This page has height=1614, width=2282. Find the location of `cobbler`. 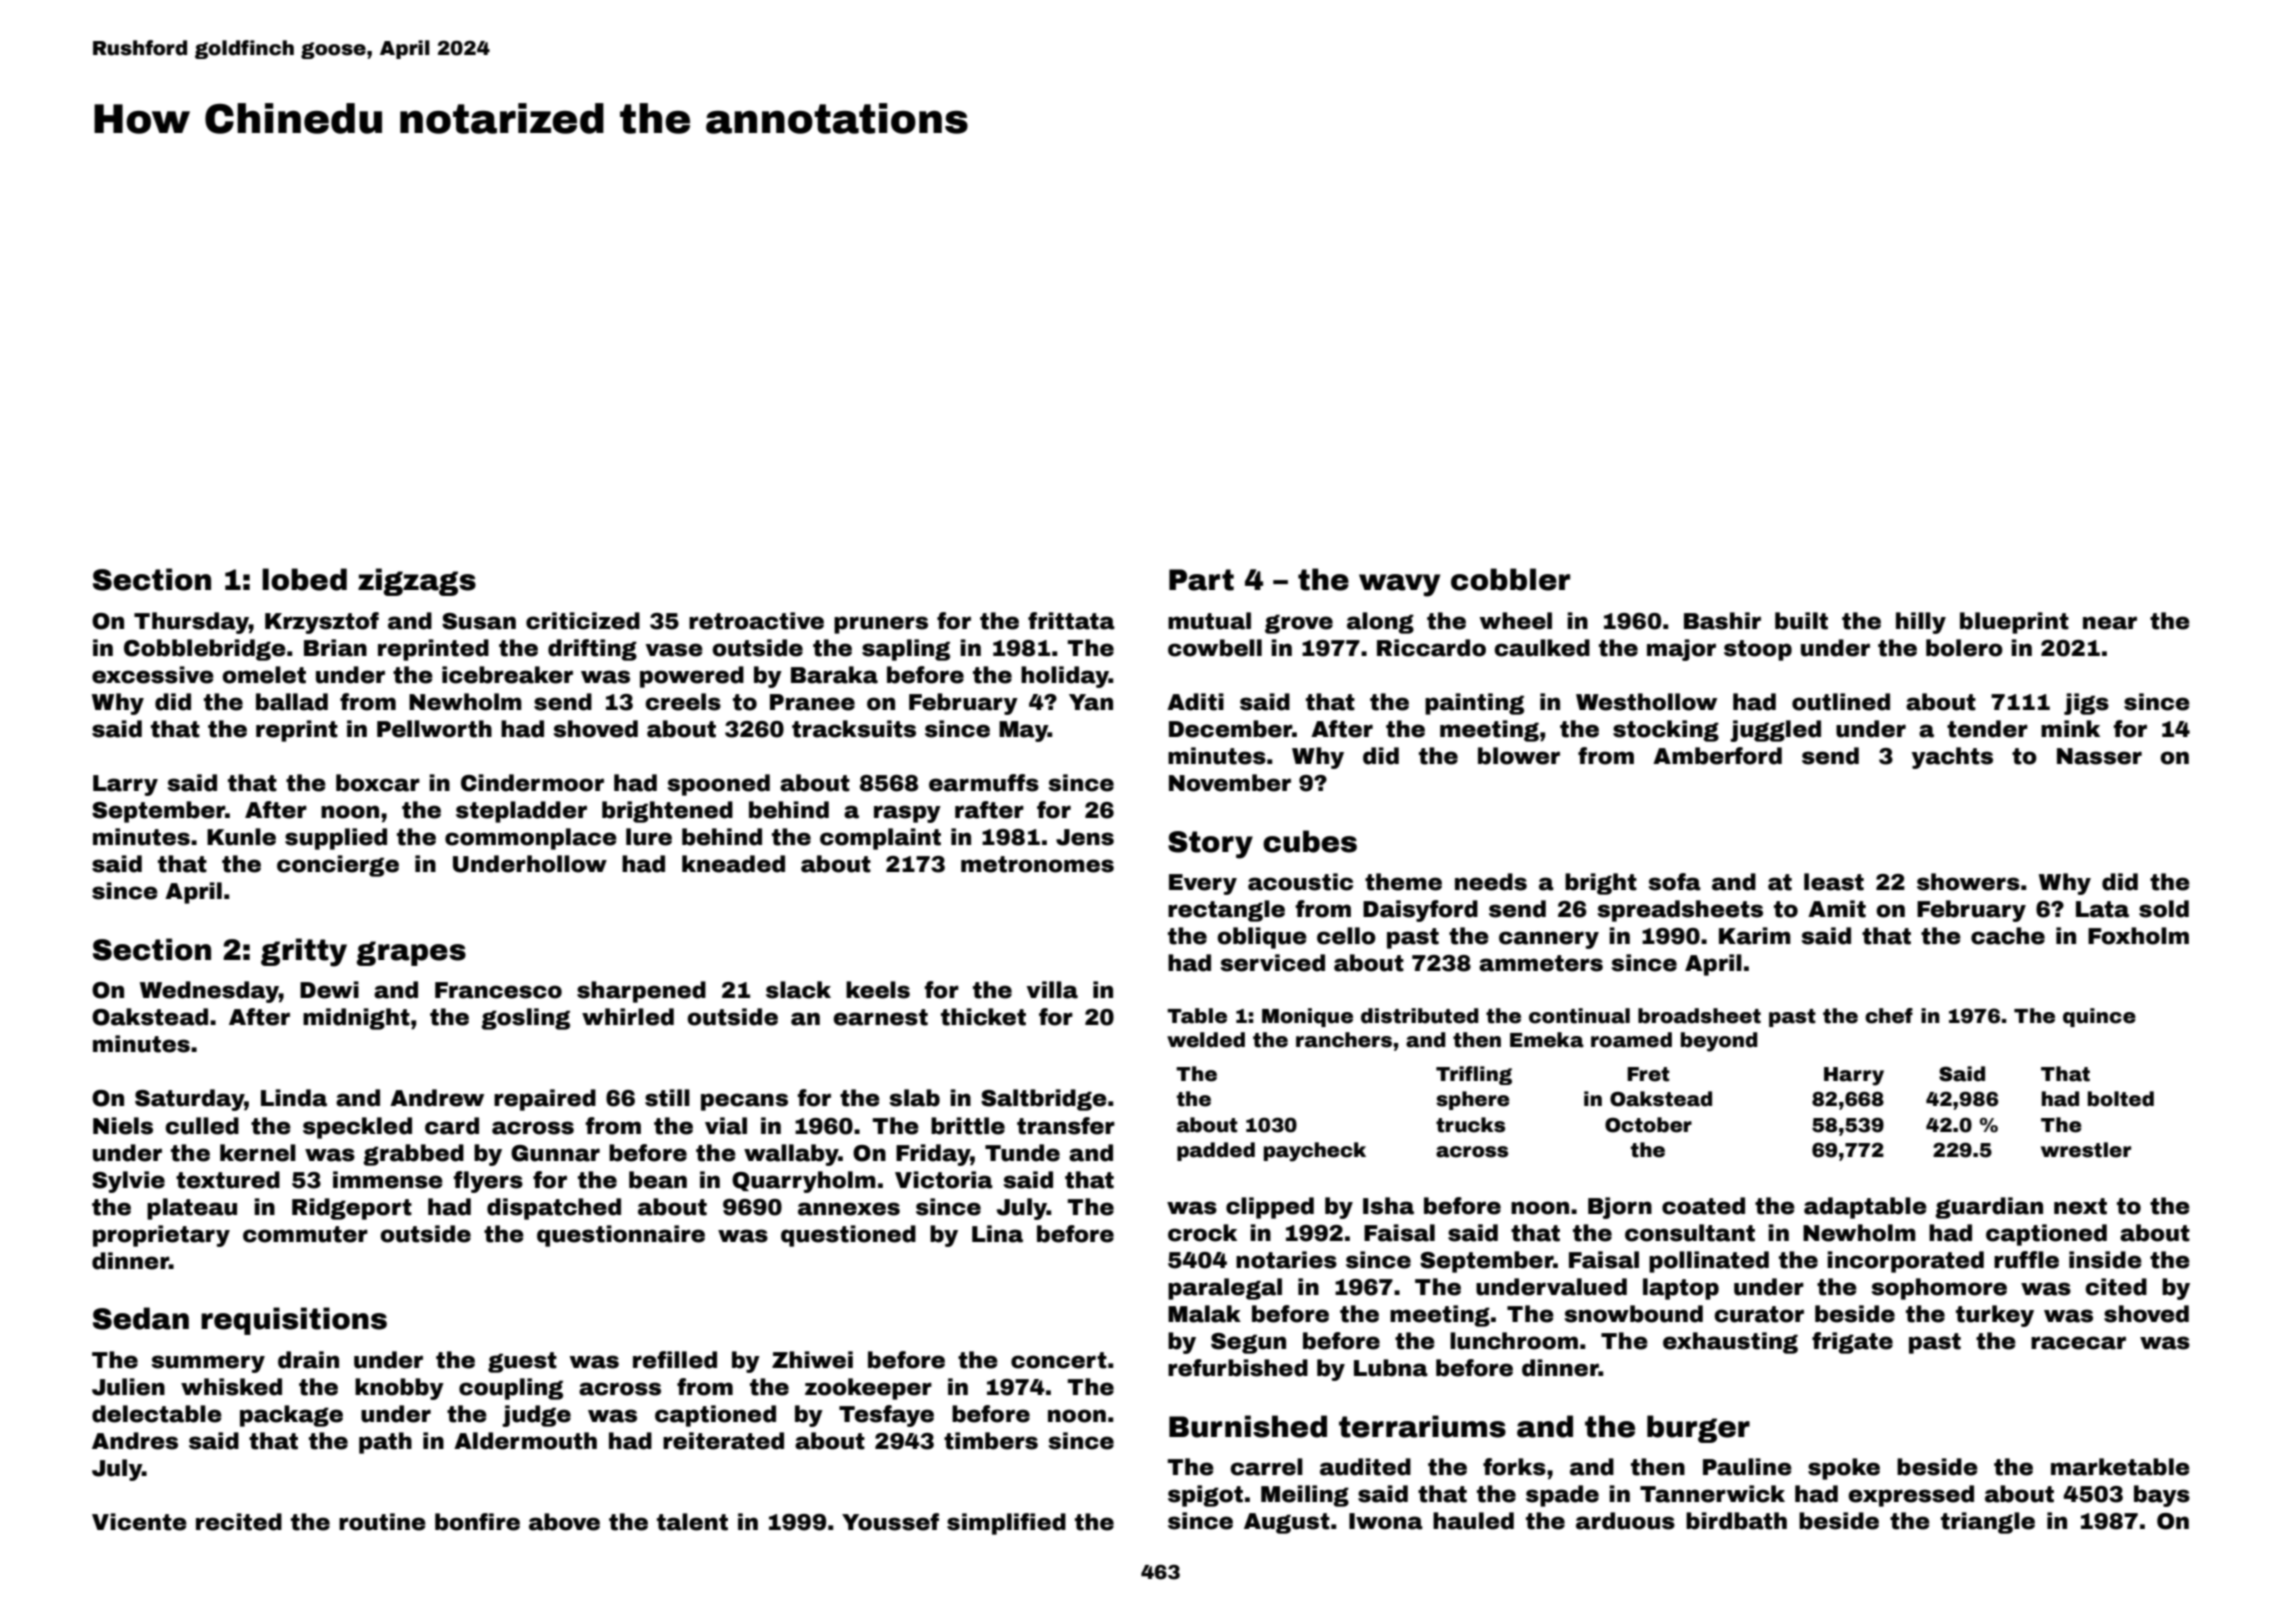

cobbler is located at coordinates (1510, 579).
